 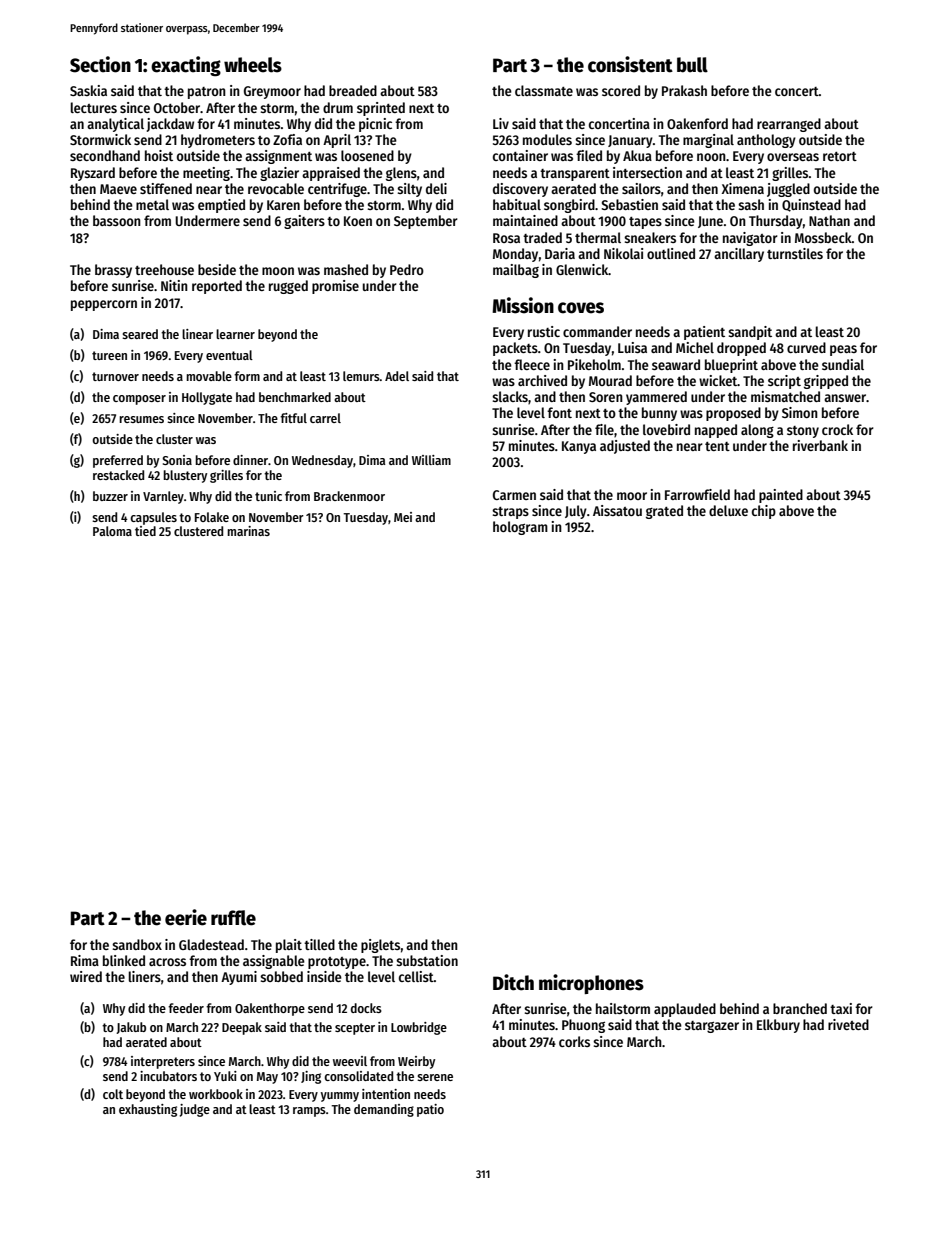 I want to click on patron, so click(x=207, y=93).
